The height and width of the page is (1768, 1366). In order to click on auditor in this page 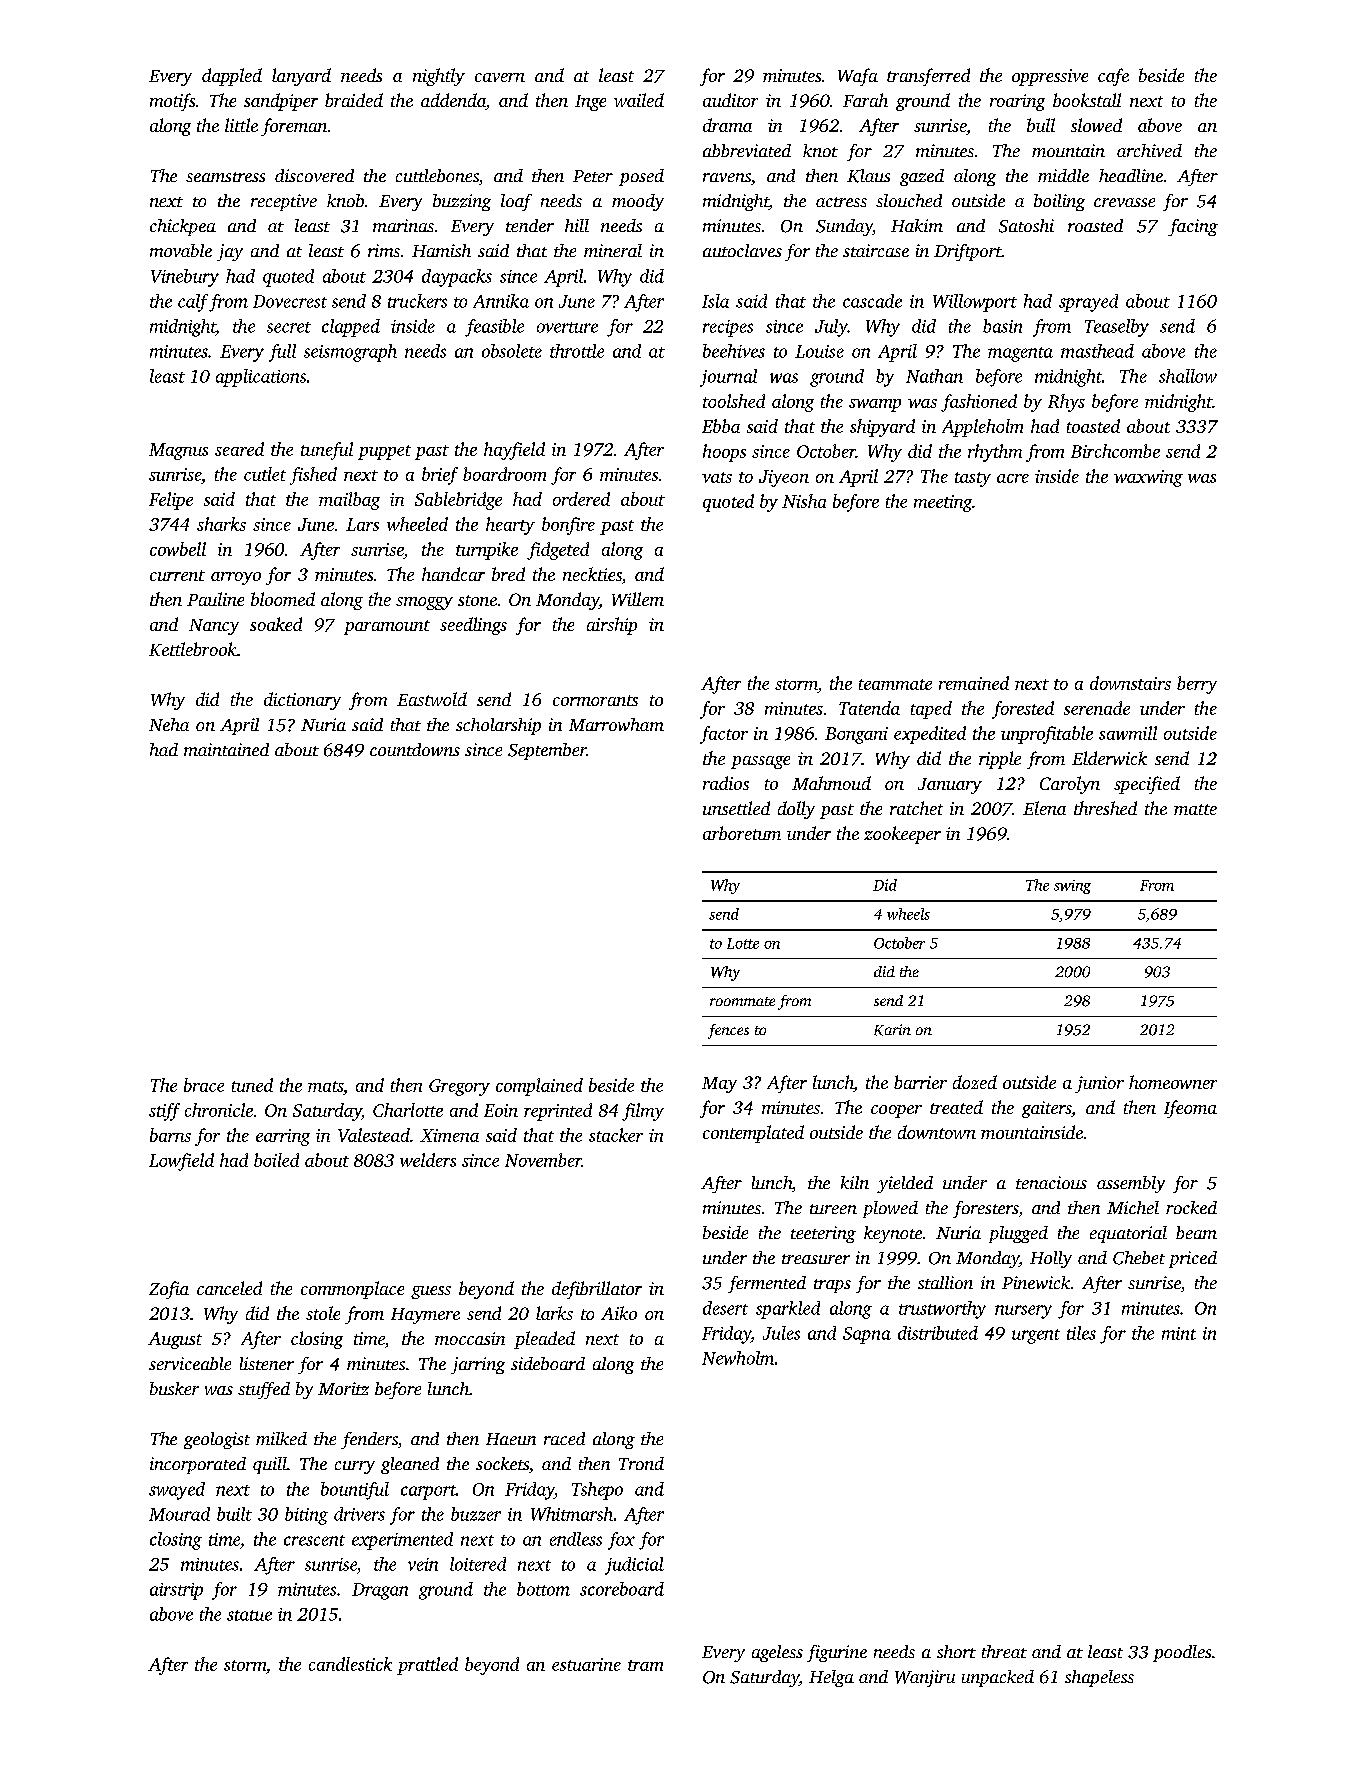, I will do `click(730, 100)`.
